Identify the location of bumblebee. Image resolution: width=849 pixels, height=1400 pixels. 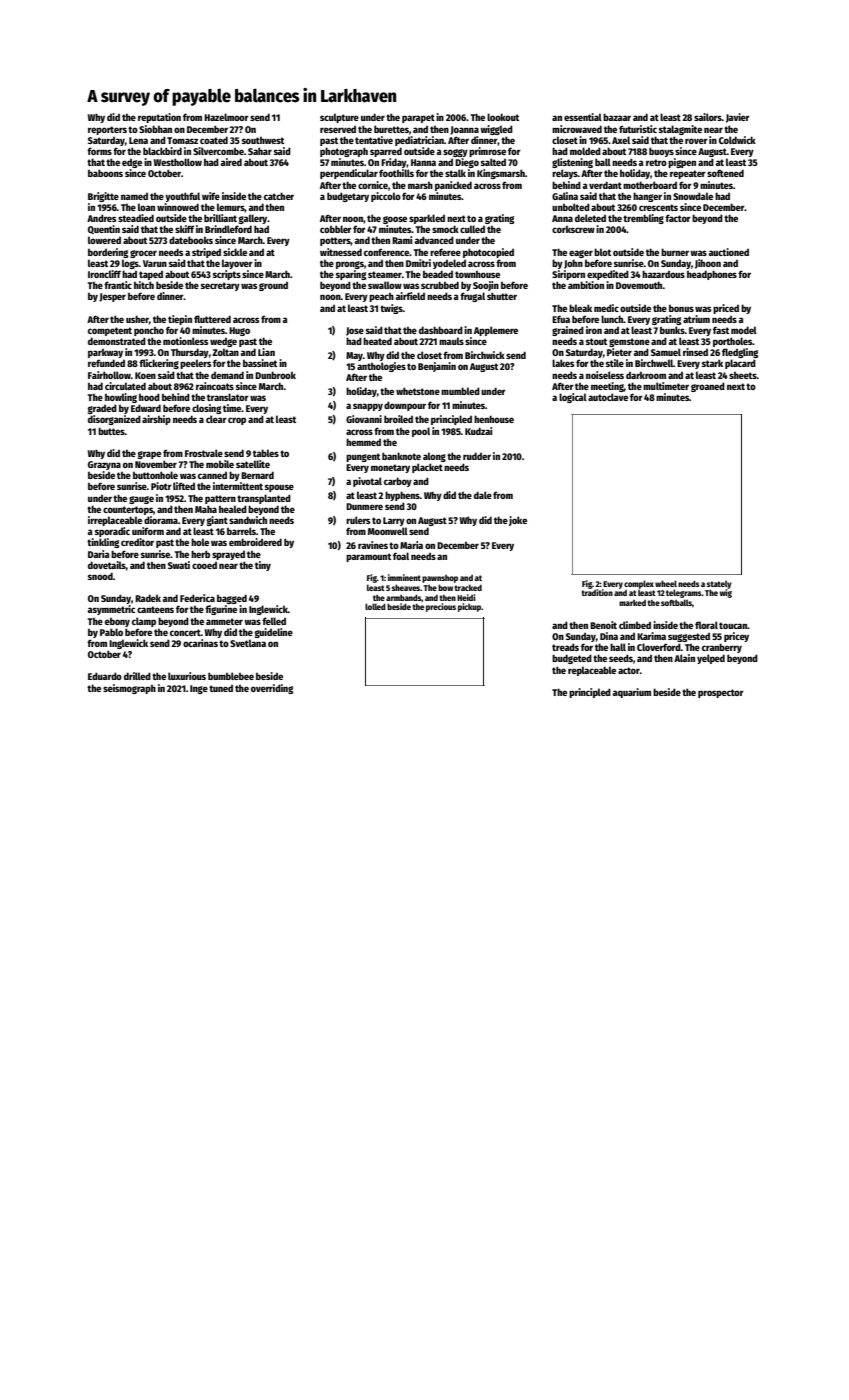
(231, 676).
